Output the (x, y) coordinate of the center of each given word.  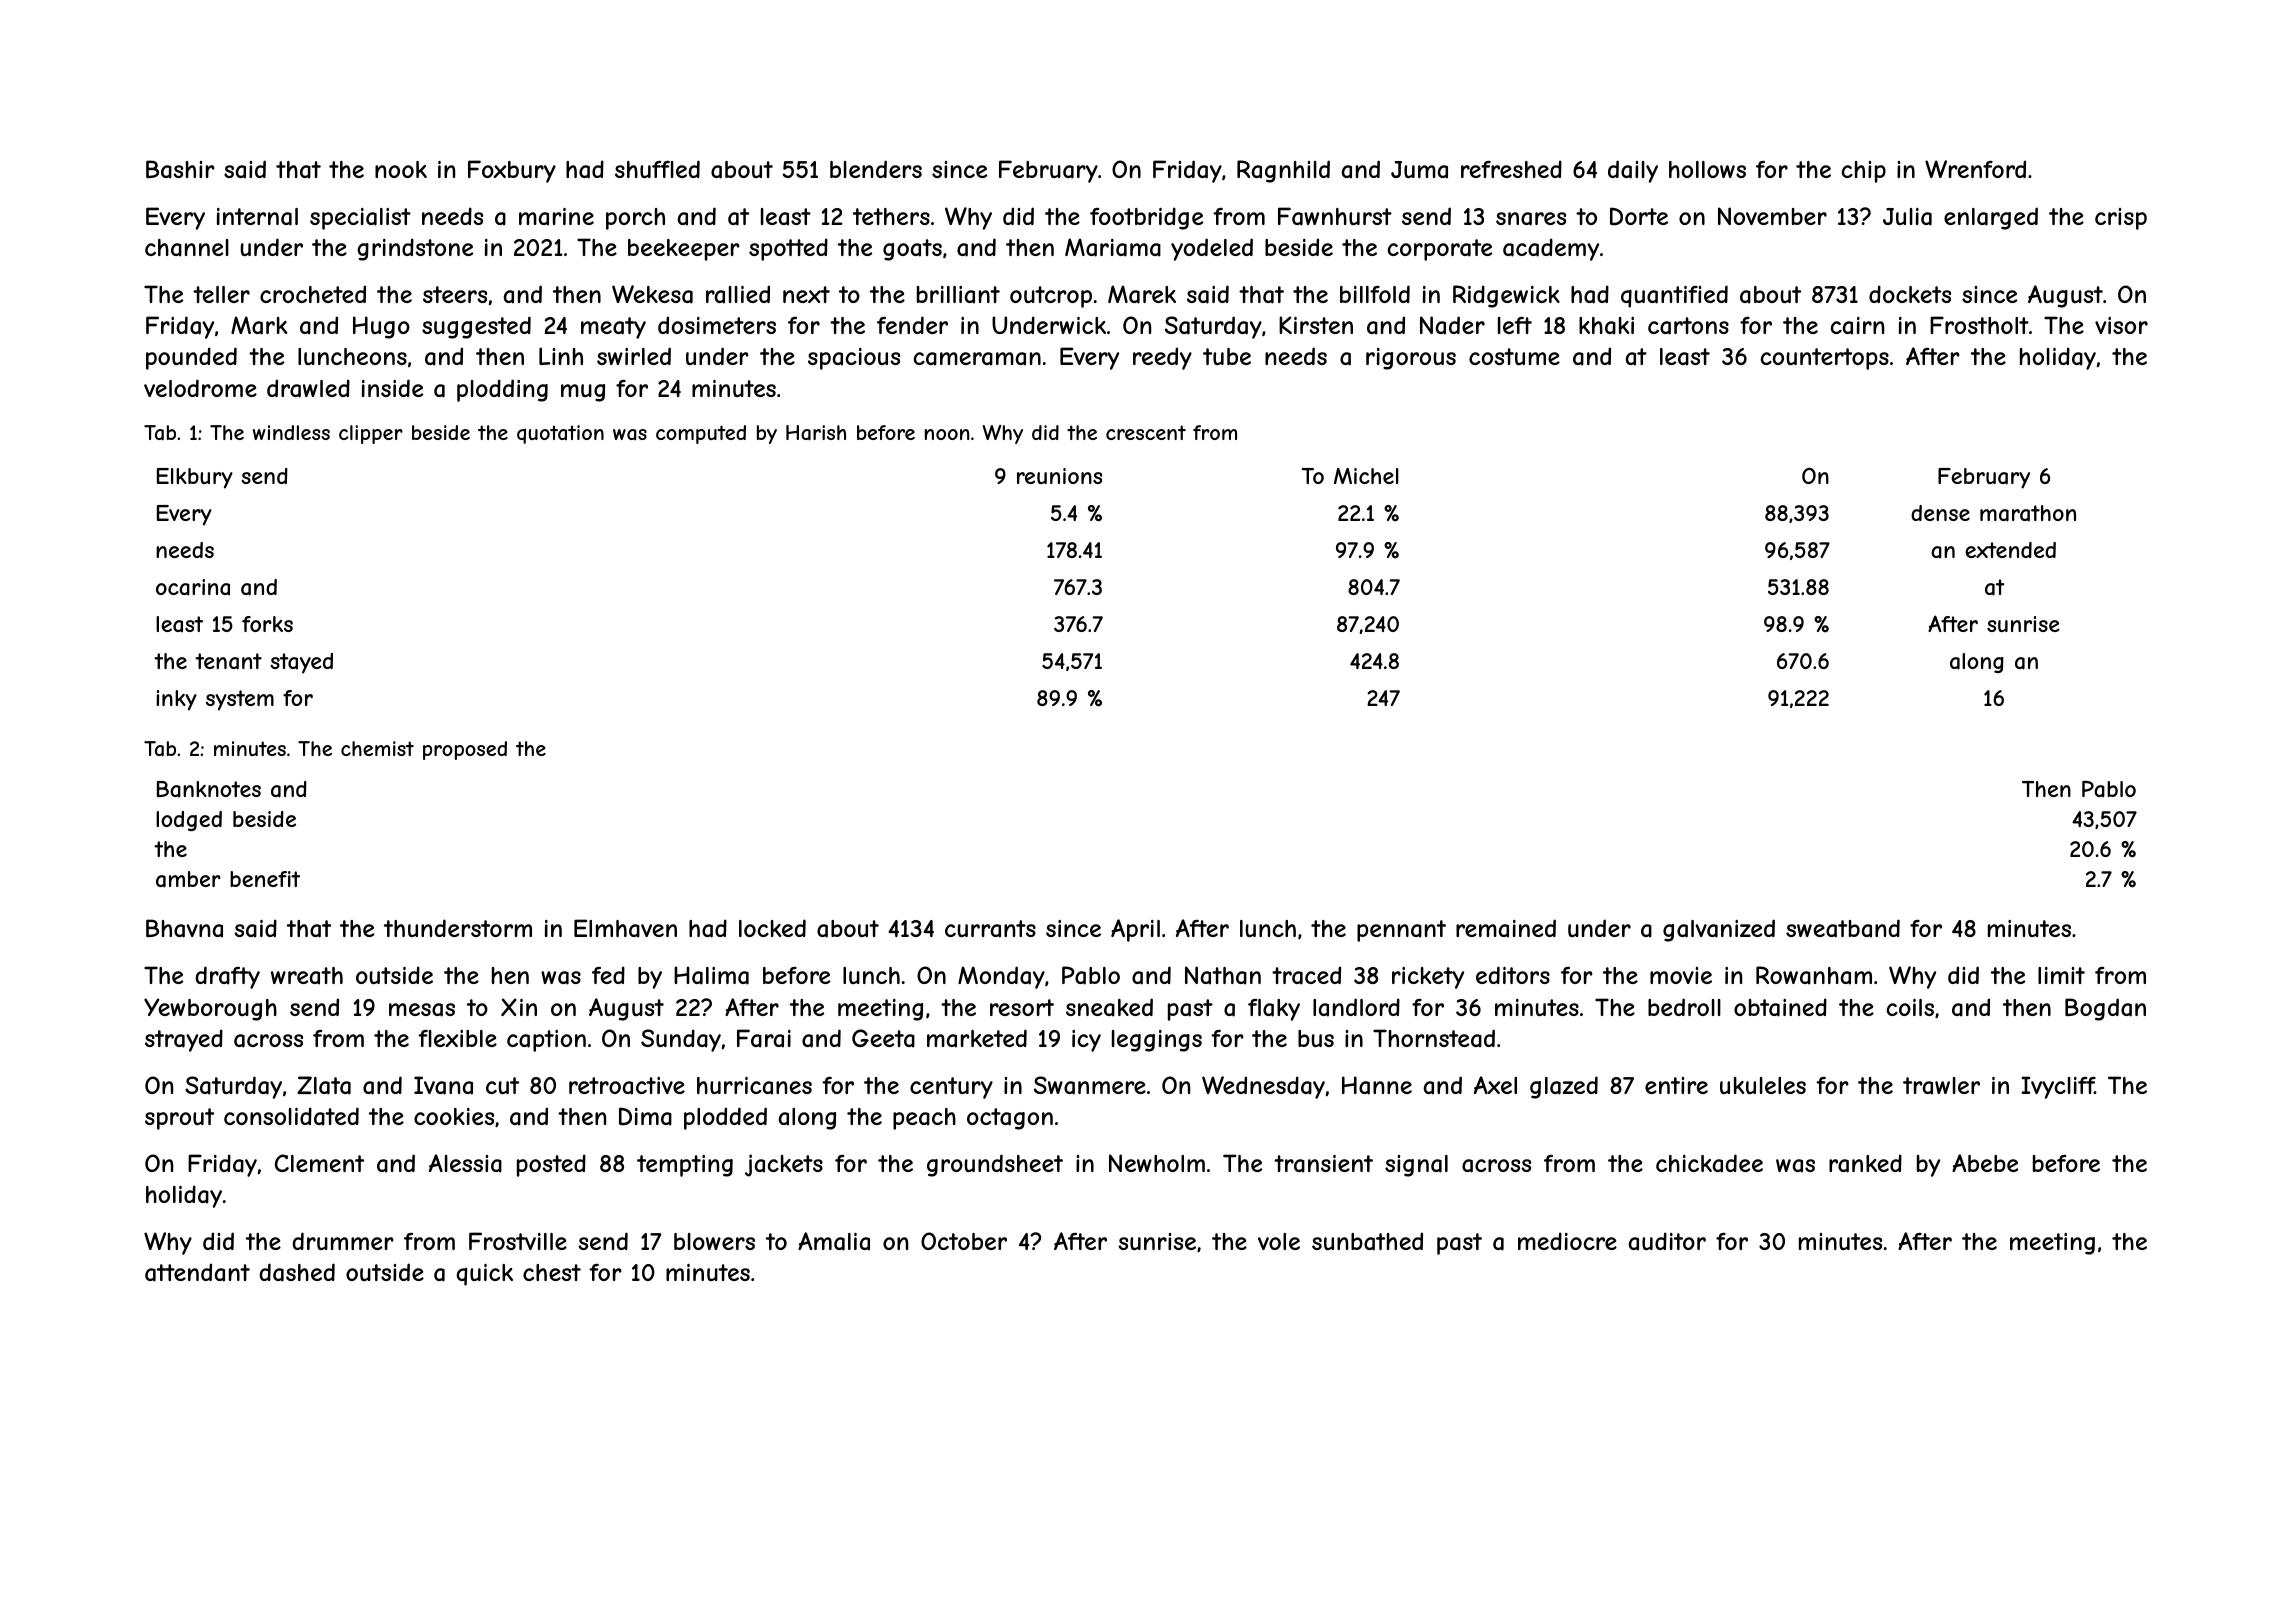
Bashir (180, 169)
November (1772, 216)
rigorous (1411, 359)
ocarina (193, 587)
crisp (2121, 219)
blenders (876, 169)
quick (485, 1275)
